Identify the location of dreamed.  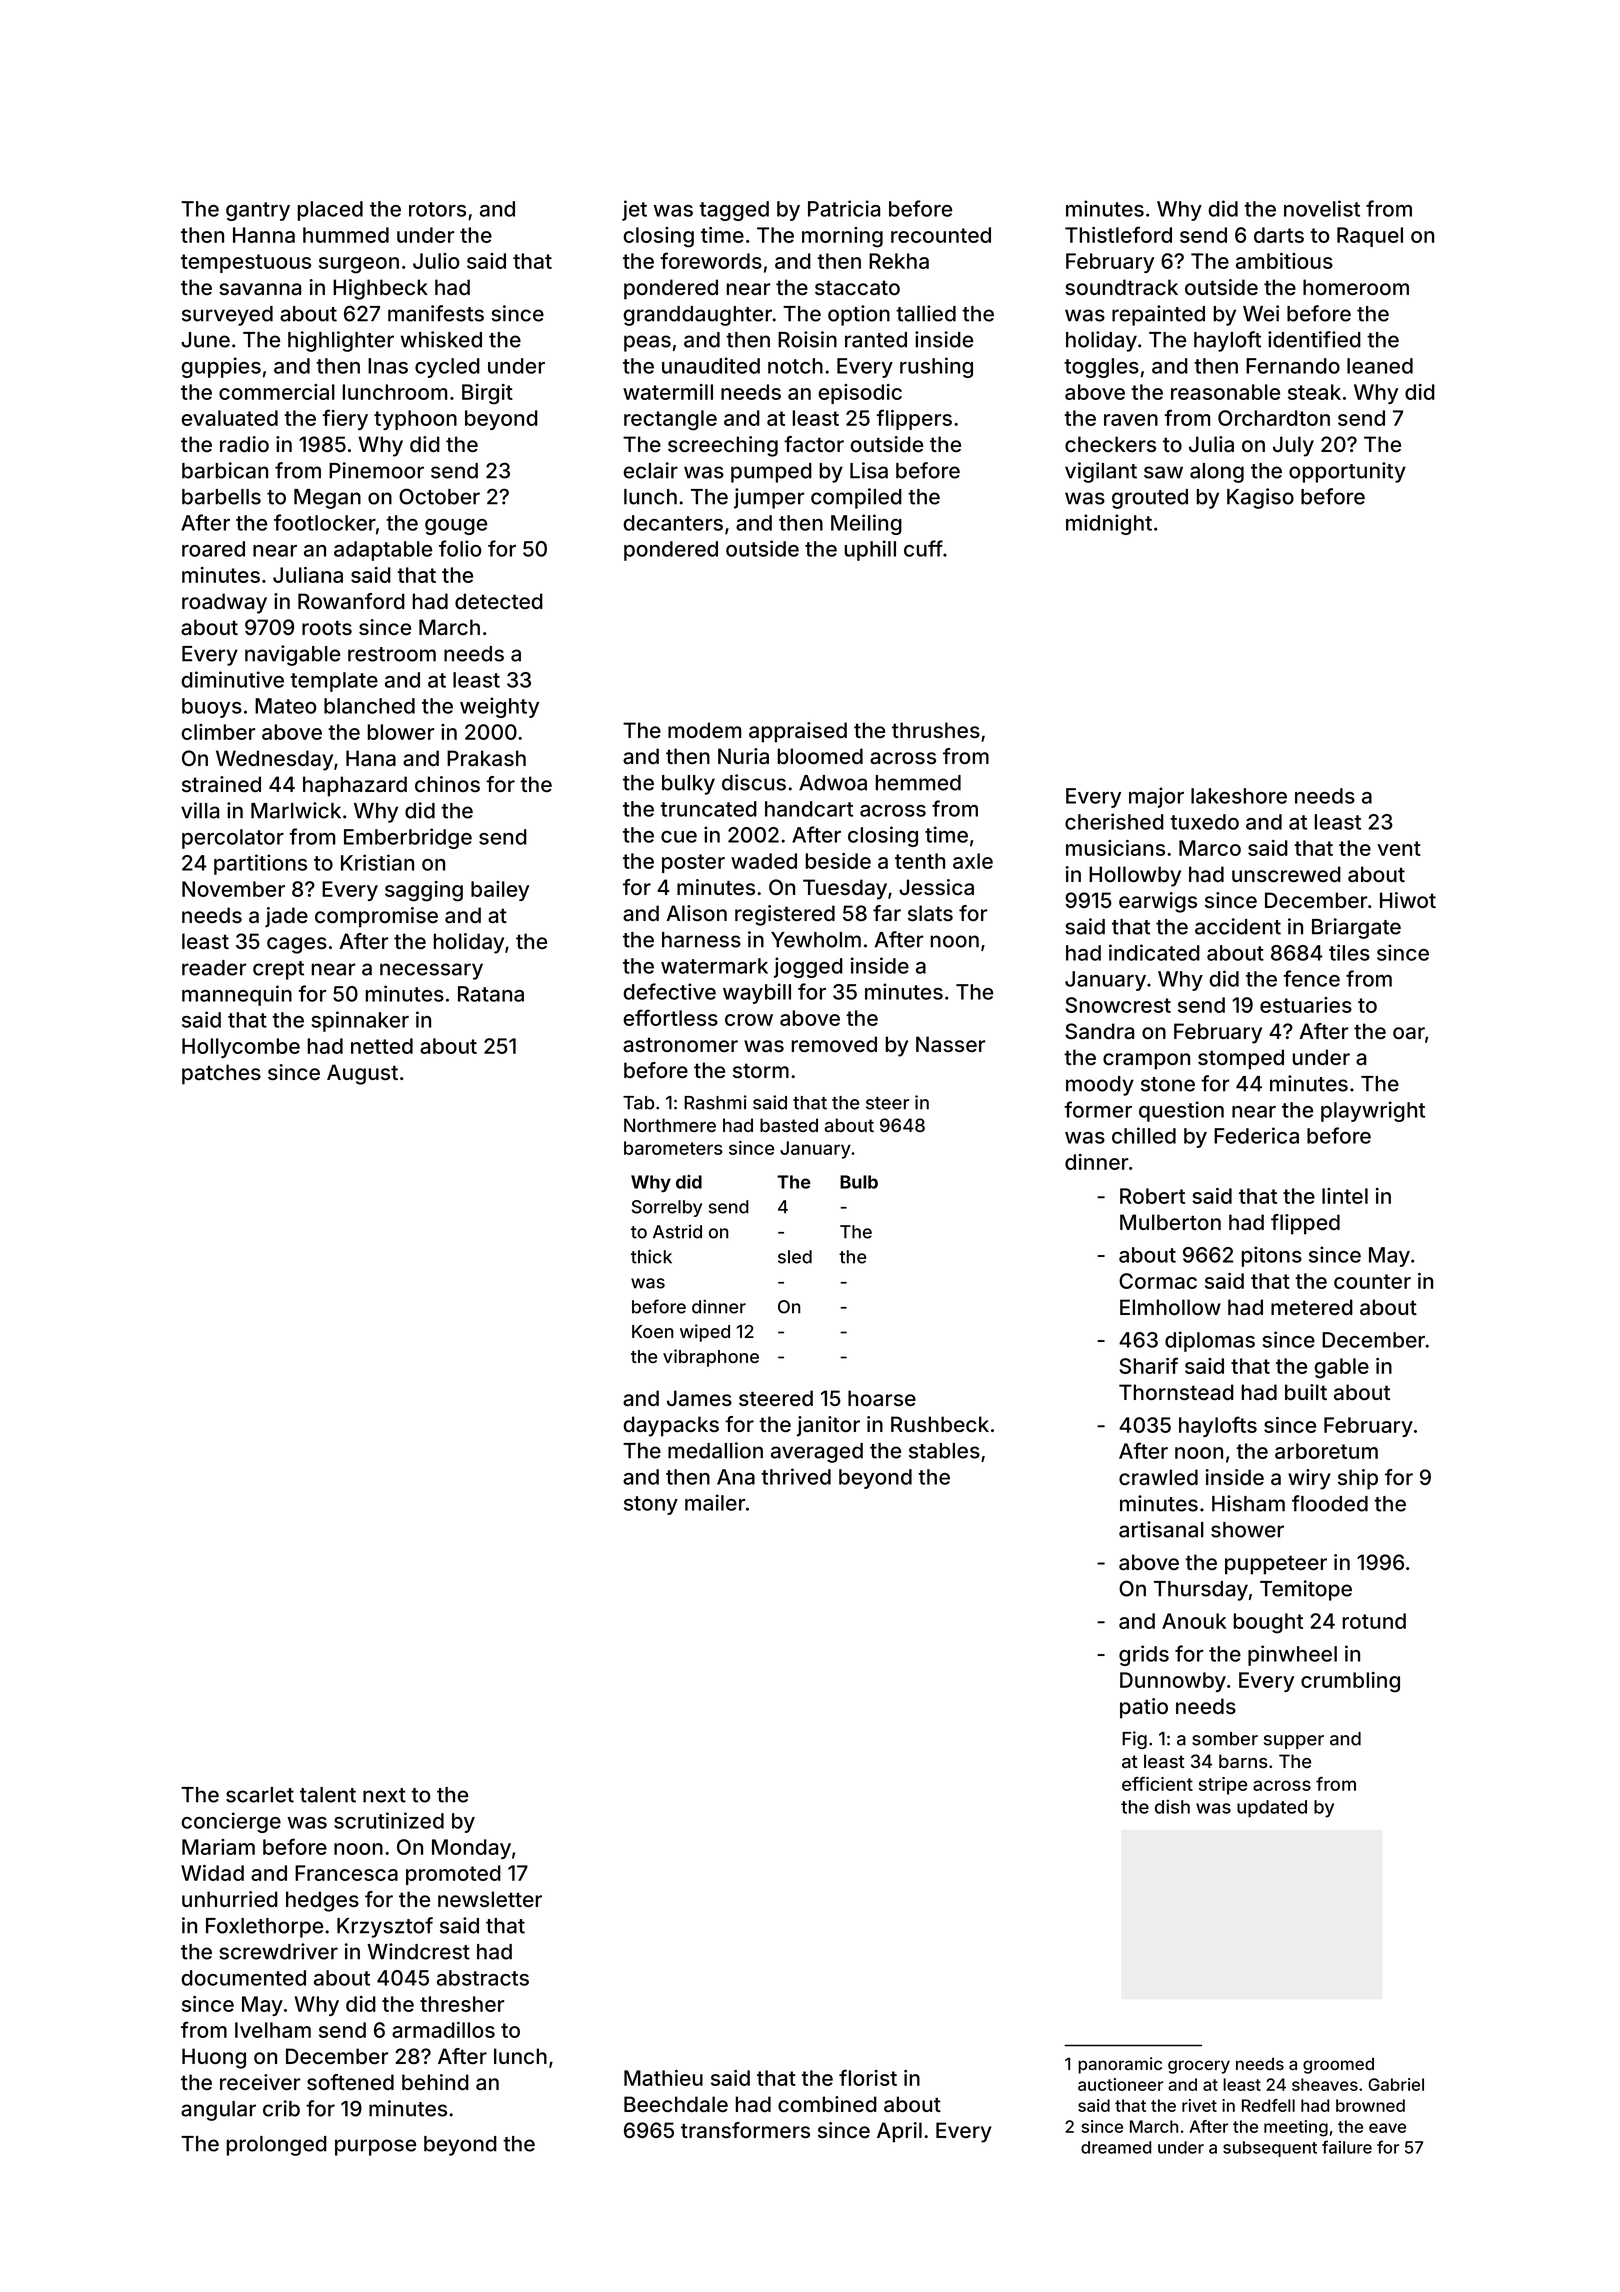
(1116, 2147).
